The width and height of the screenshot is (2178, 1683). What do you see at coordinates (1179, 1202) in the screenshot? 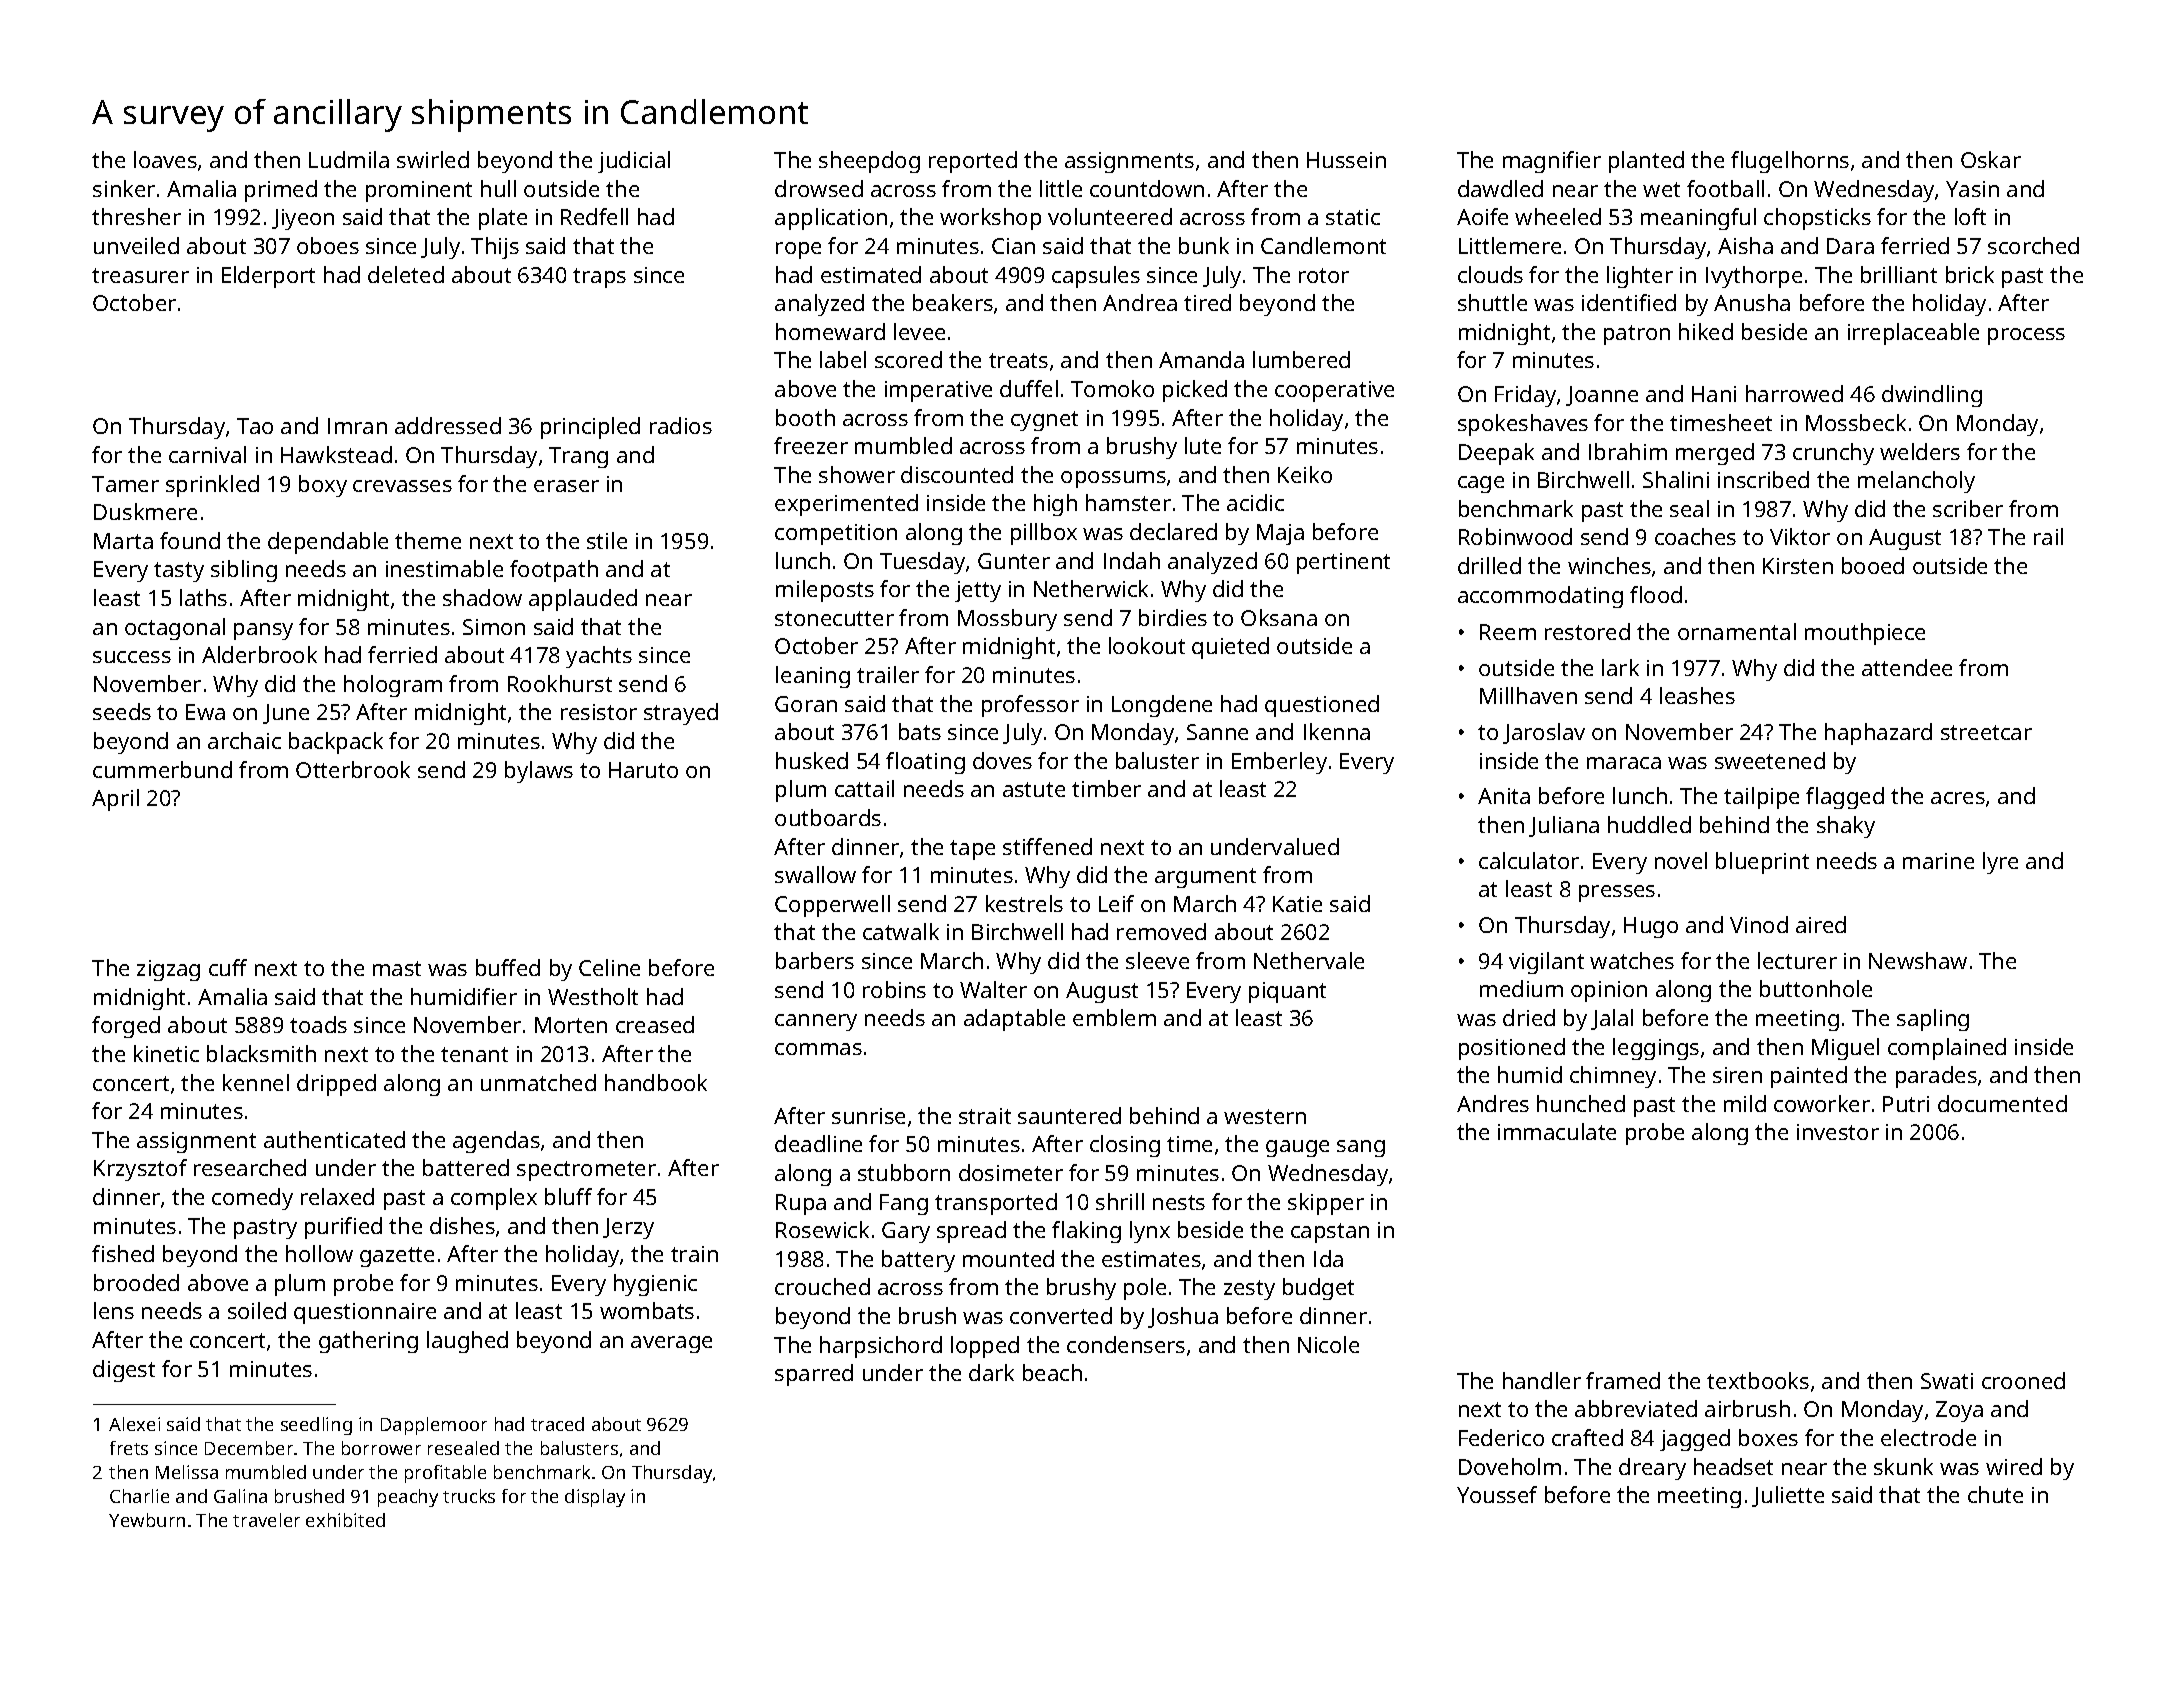
I see `nests` at bounding box center [1179, 1202].
